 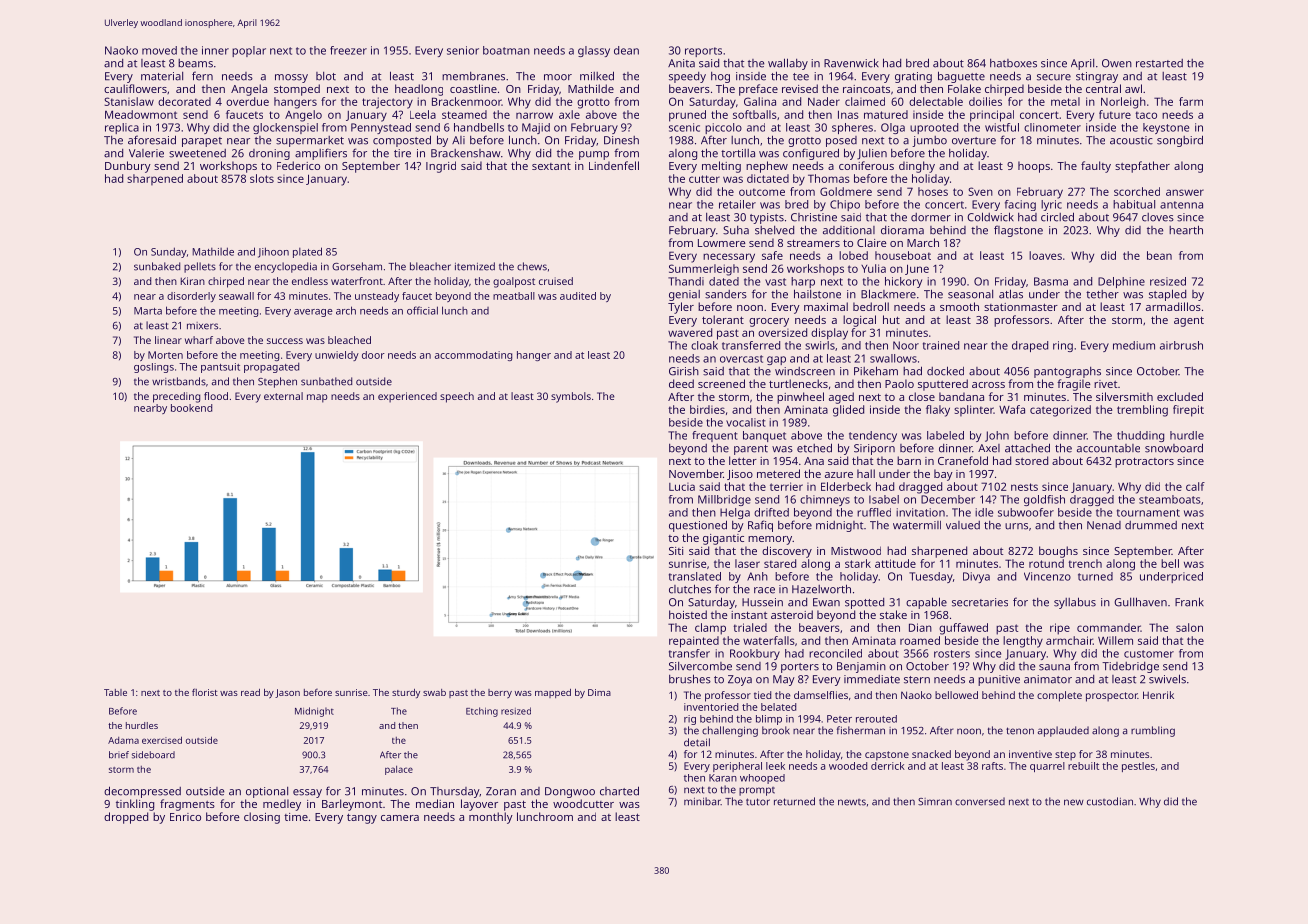 What do you see at coordinates (313, 313) in the screenshot?
I see `average` at bounding box center [313, 313].
